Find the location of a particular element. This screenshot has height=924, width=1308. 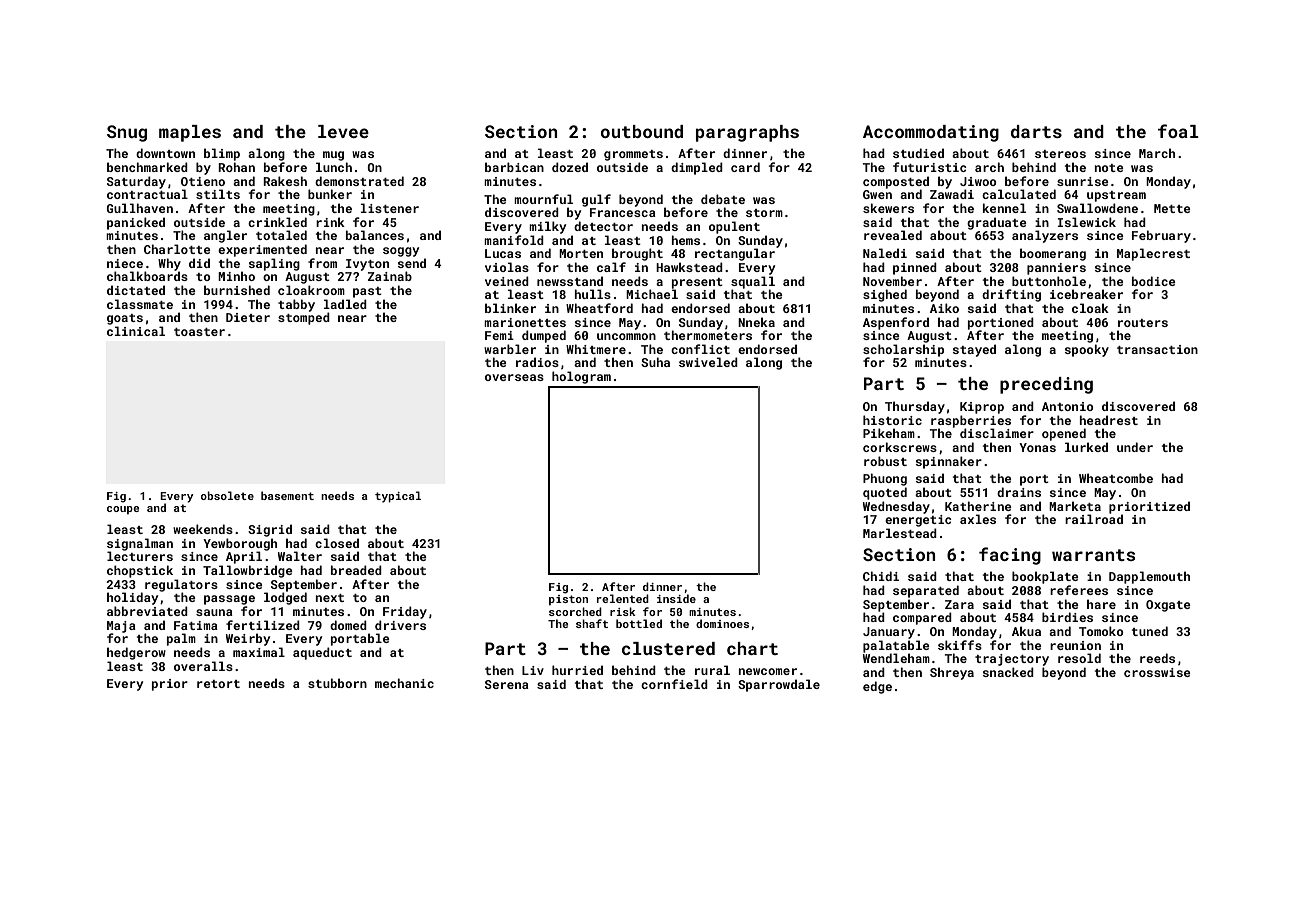

shaft is located at coordinates (592, 623).
